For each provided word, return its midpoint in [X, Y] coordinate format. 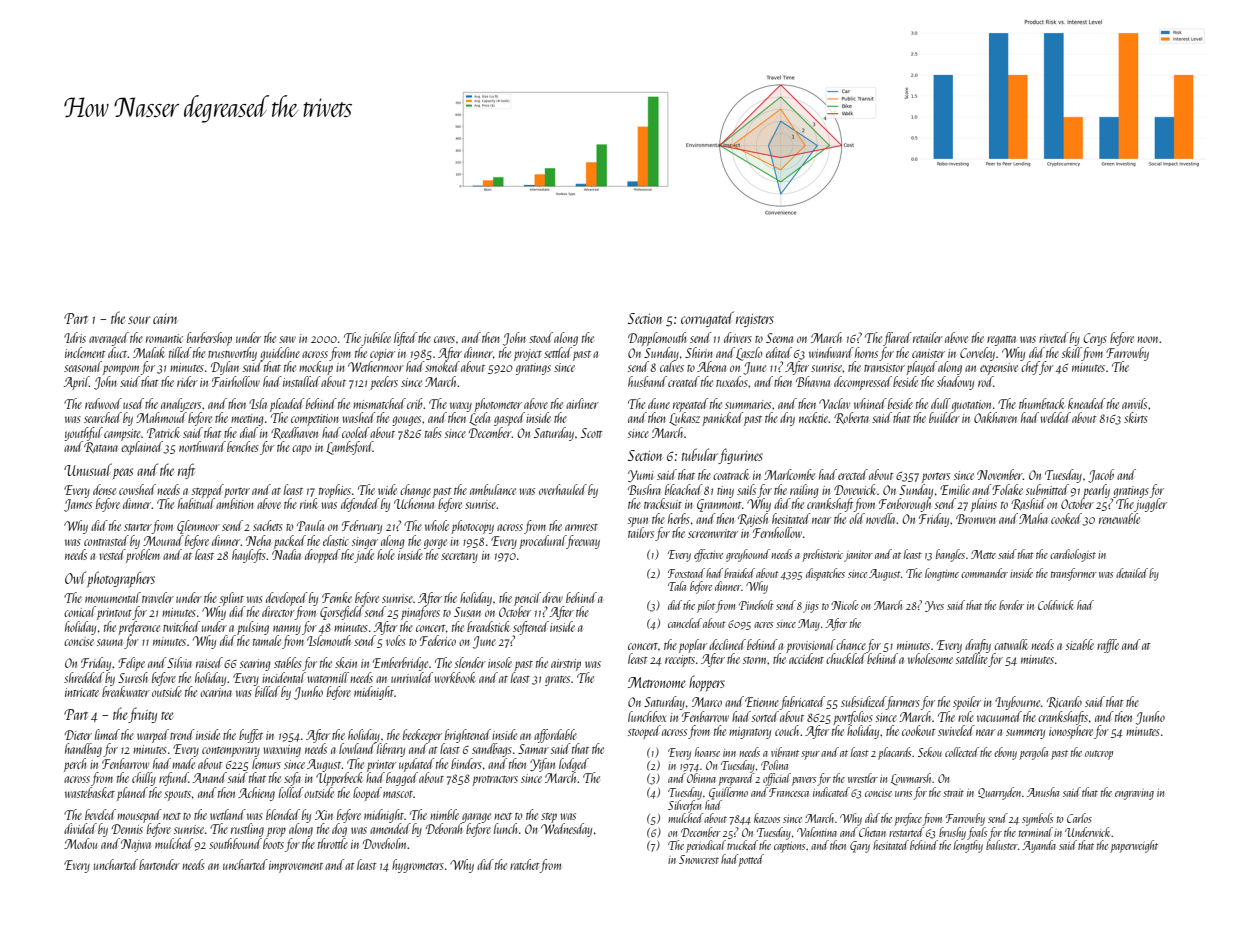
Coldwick [1056, 605]
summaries [748, 404]
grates [557, 681]
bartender [159, 864]
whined [870, 403]
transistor [884, 367]
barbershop [209, 339]
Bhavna [813, 381]
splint [232, 599]
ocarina [216, 692]
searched [103, 417]
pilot [706, 606]
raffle [1108, 646]
